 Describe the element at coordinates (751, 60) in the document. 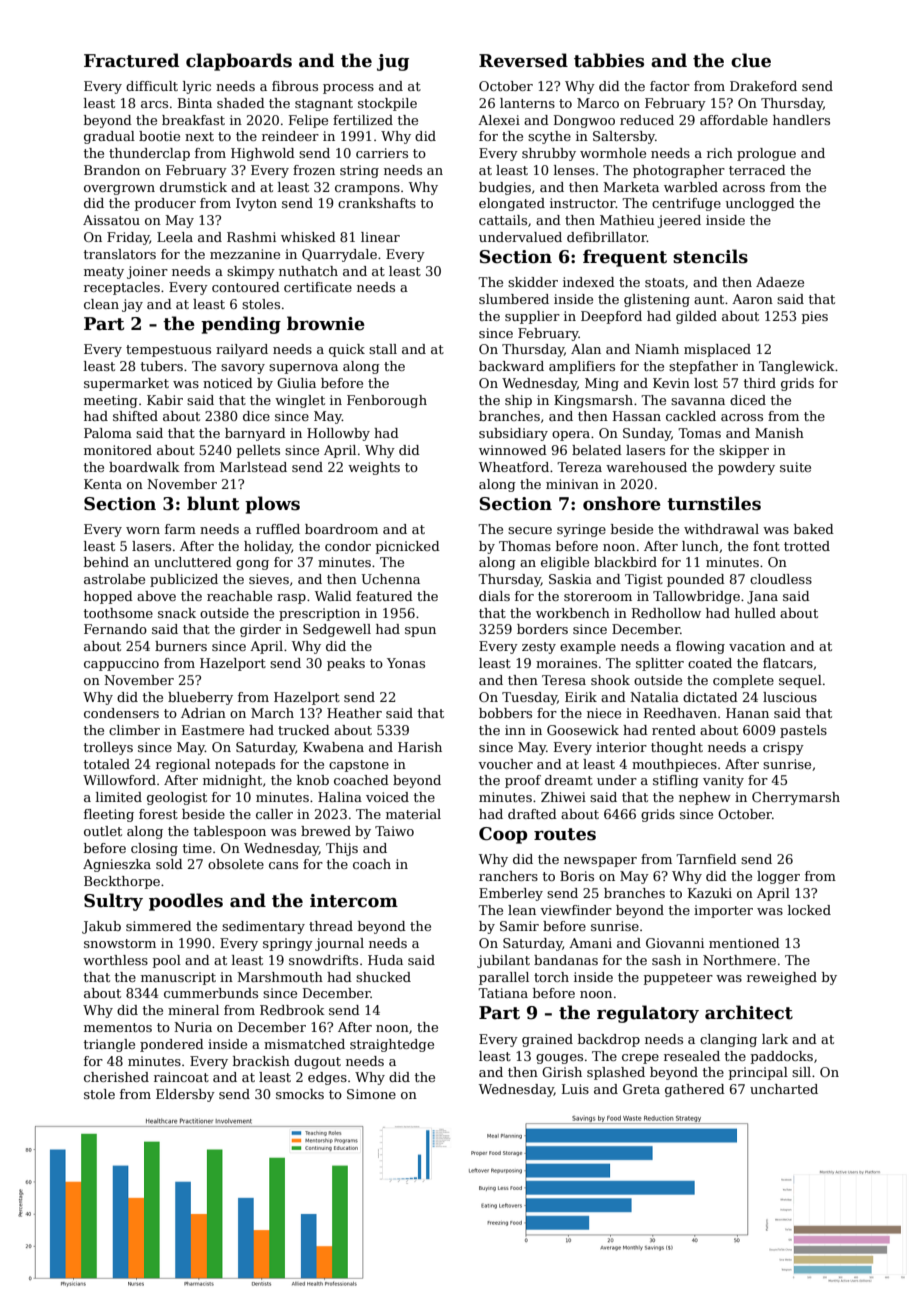

I see `clue` at that location.
